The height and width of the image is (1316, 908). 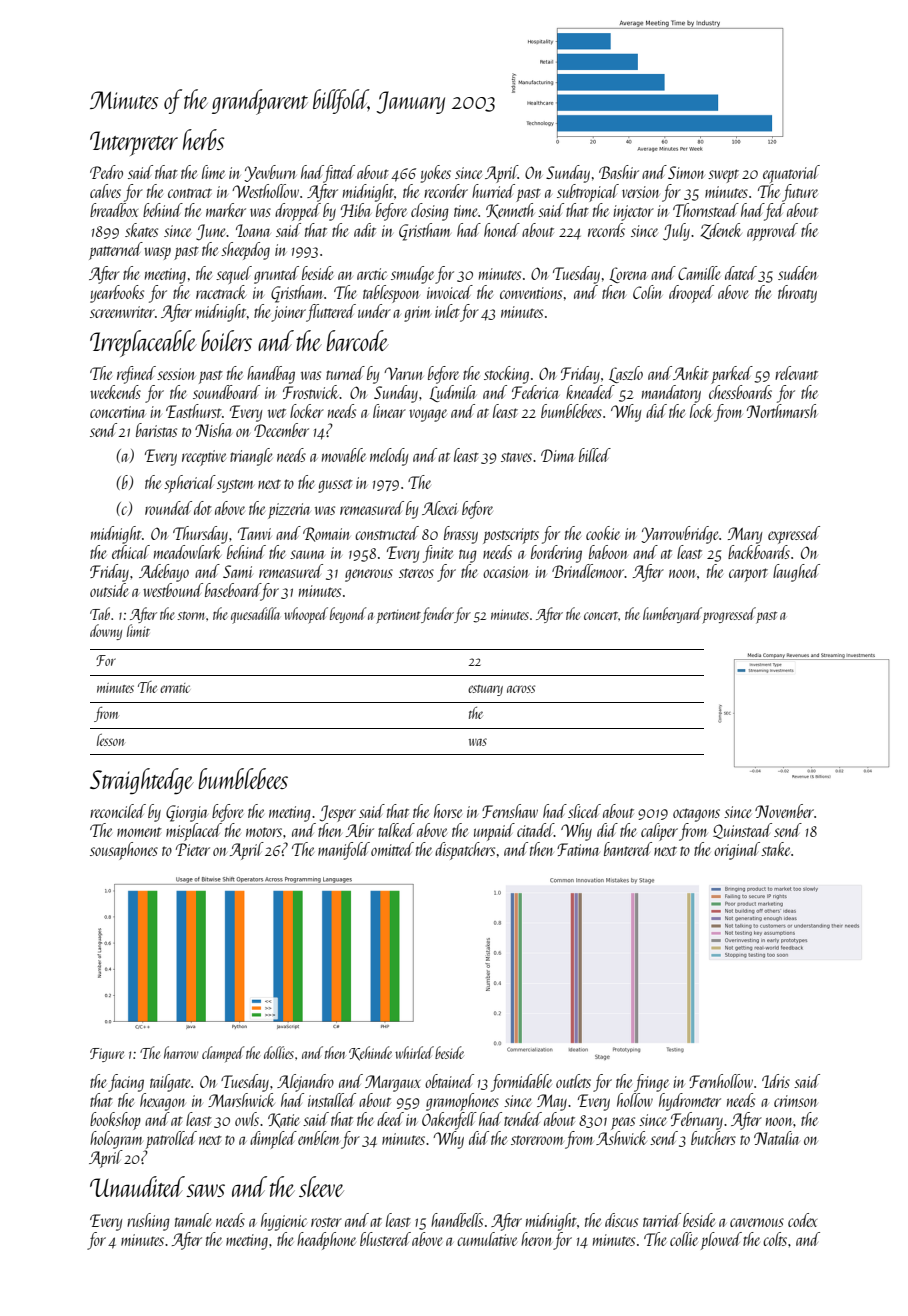 I want to click on screenwriter, so click(x=122, y=312).
